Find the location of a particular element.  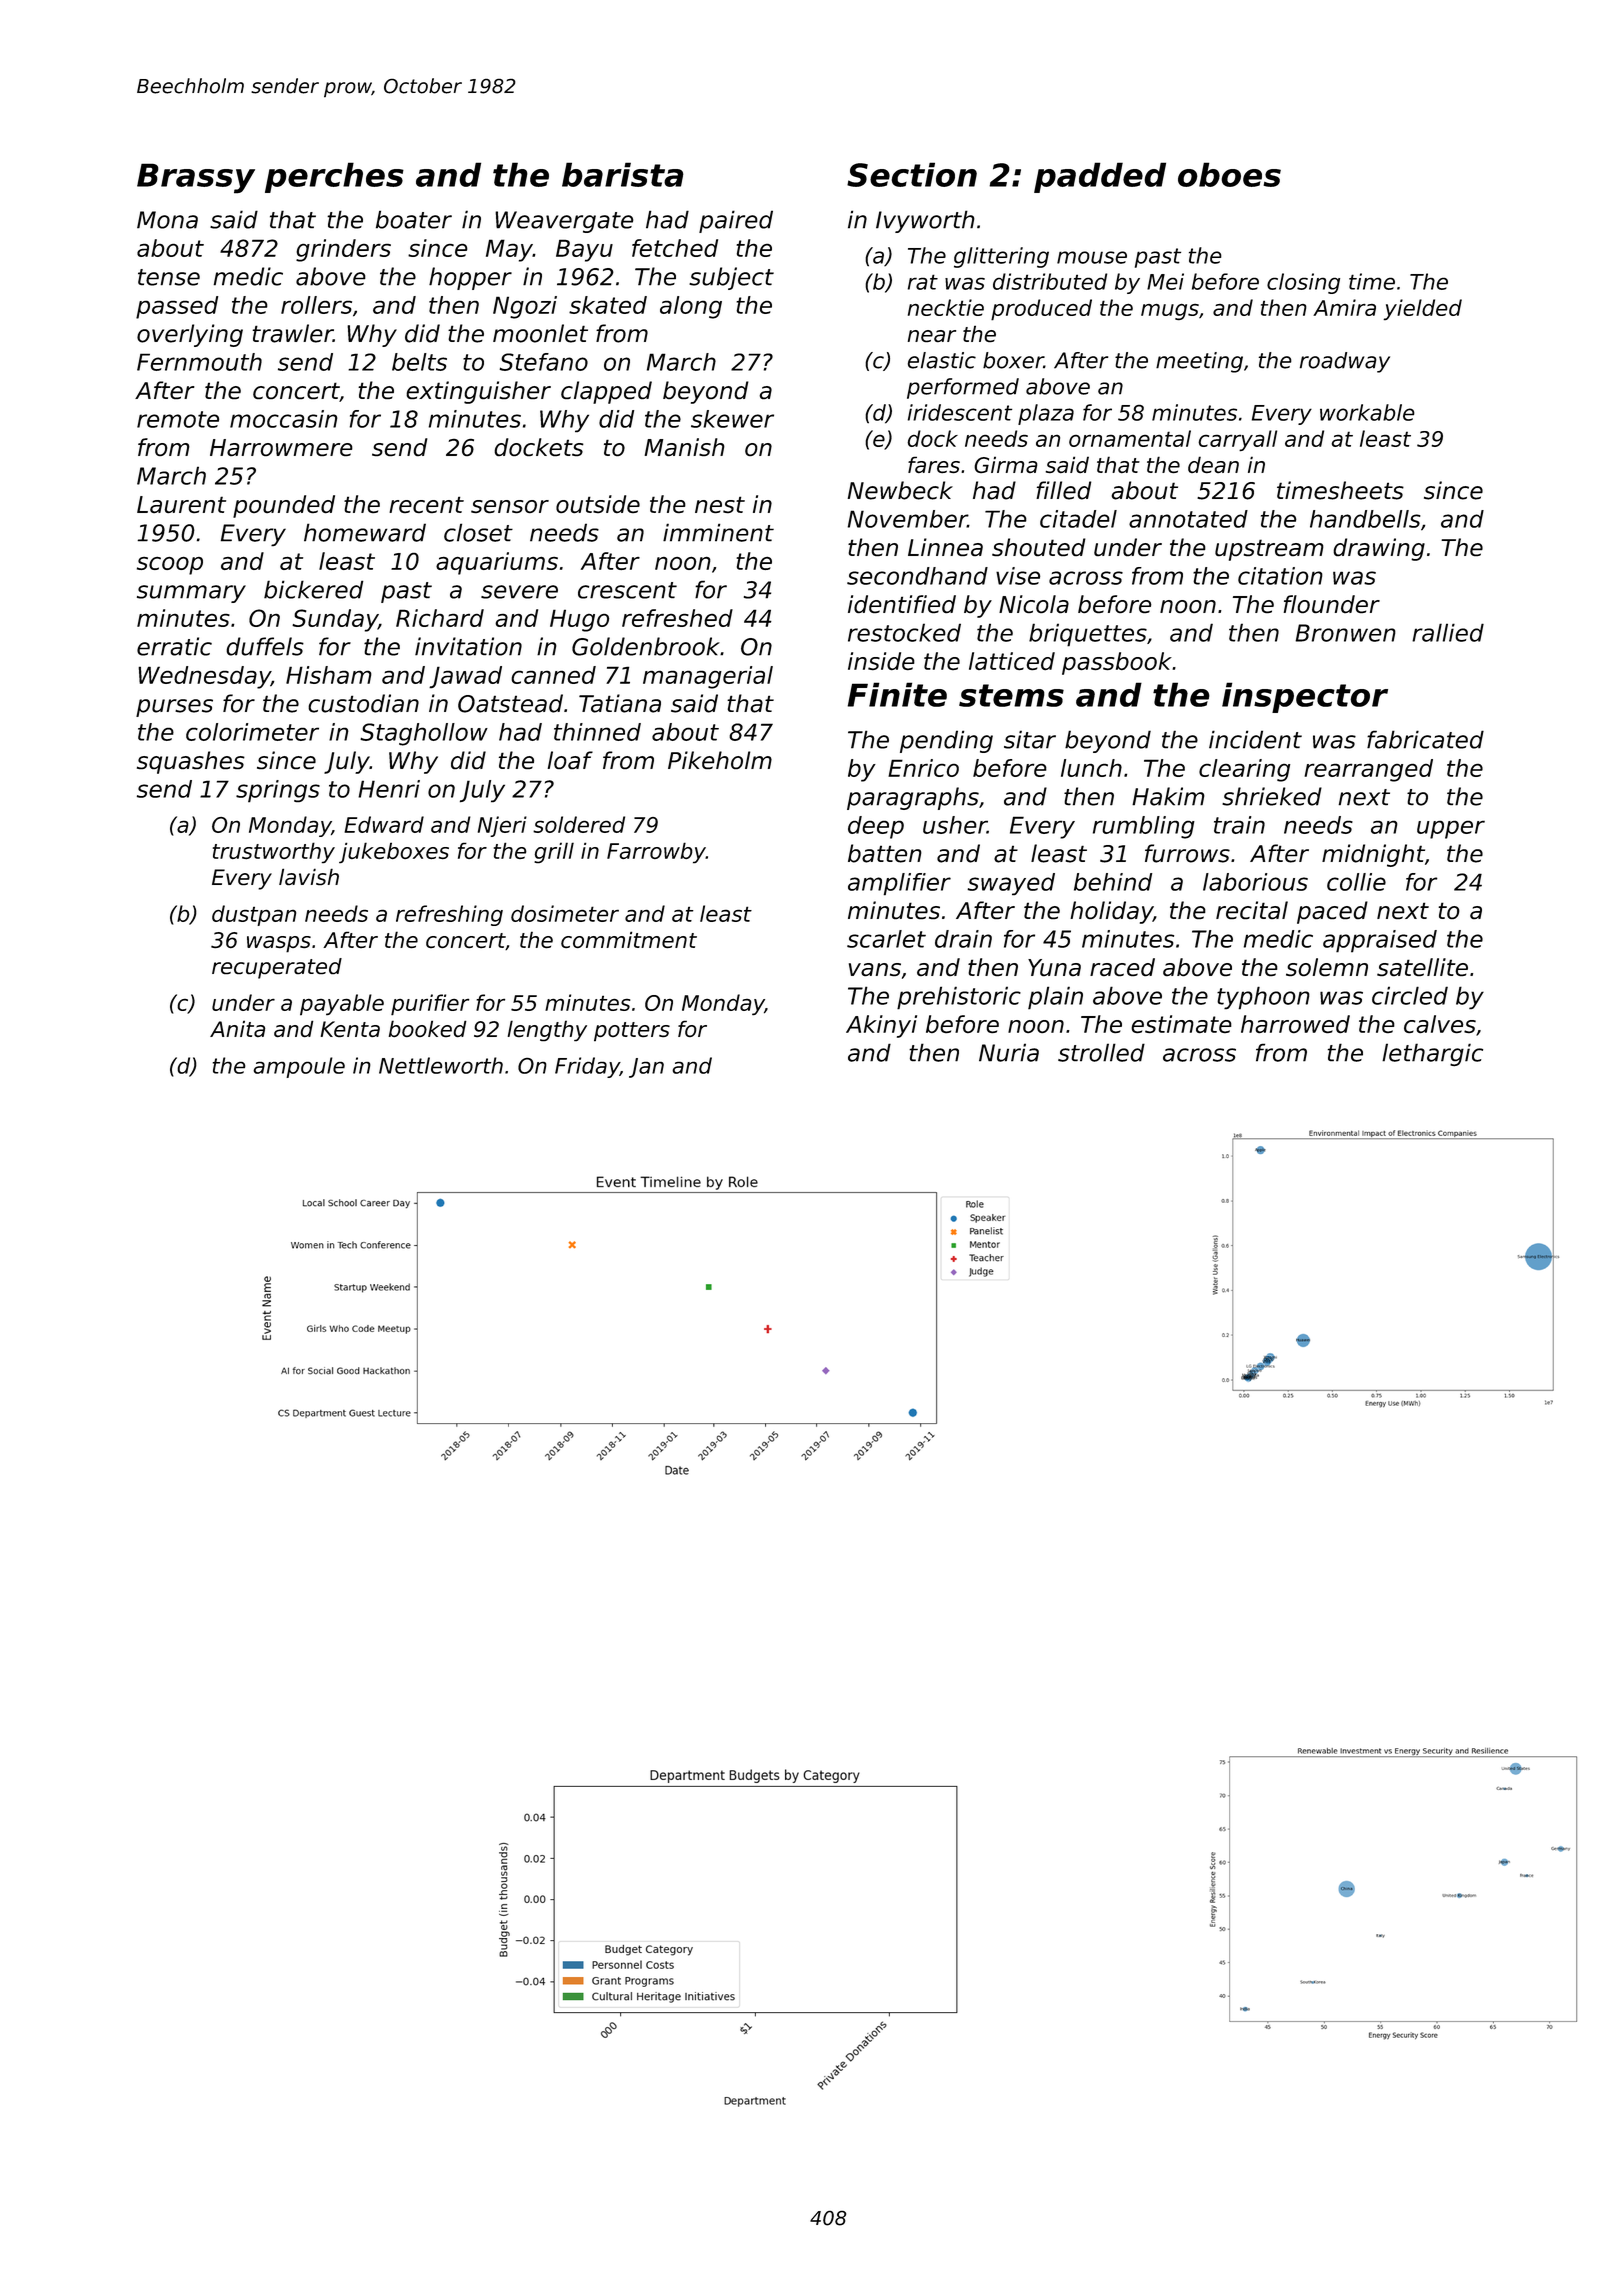

Brassy is located at coordinates (196, 178).
